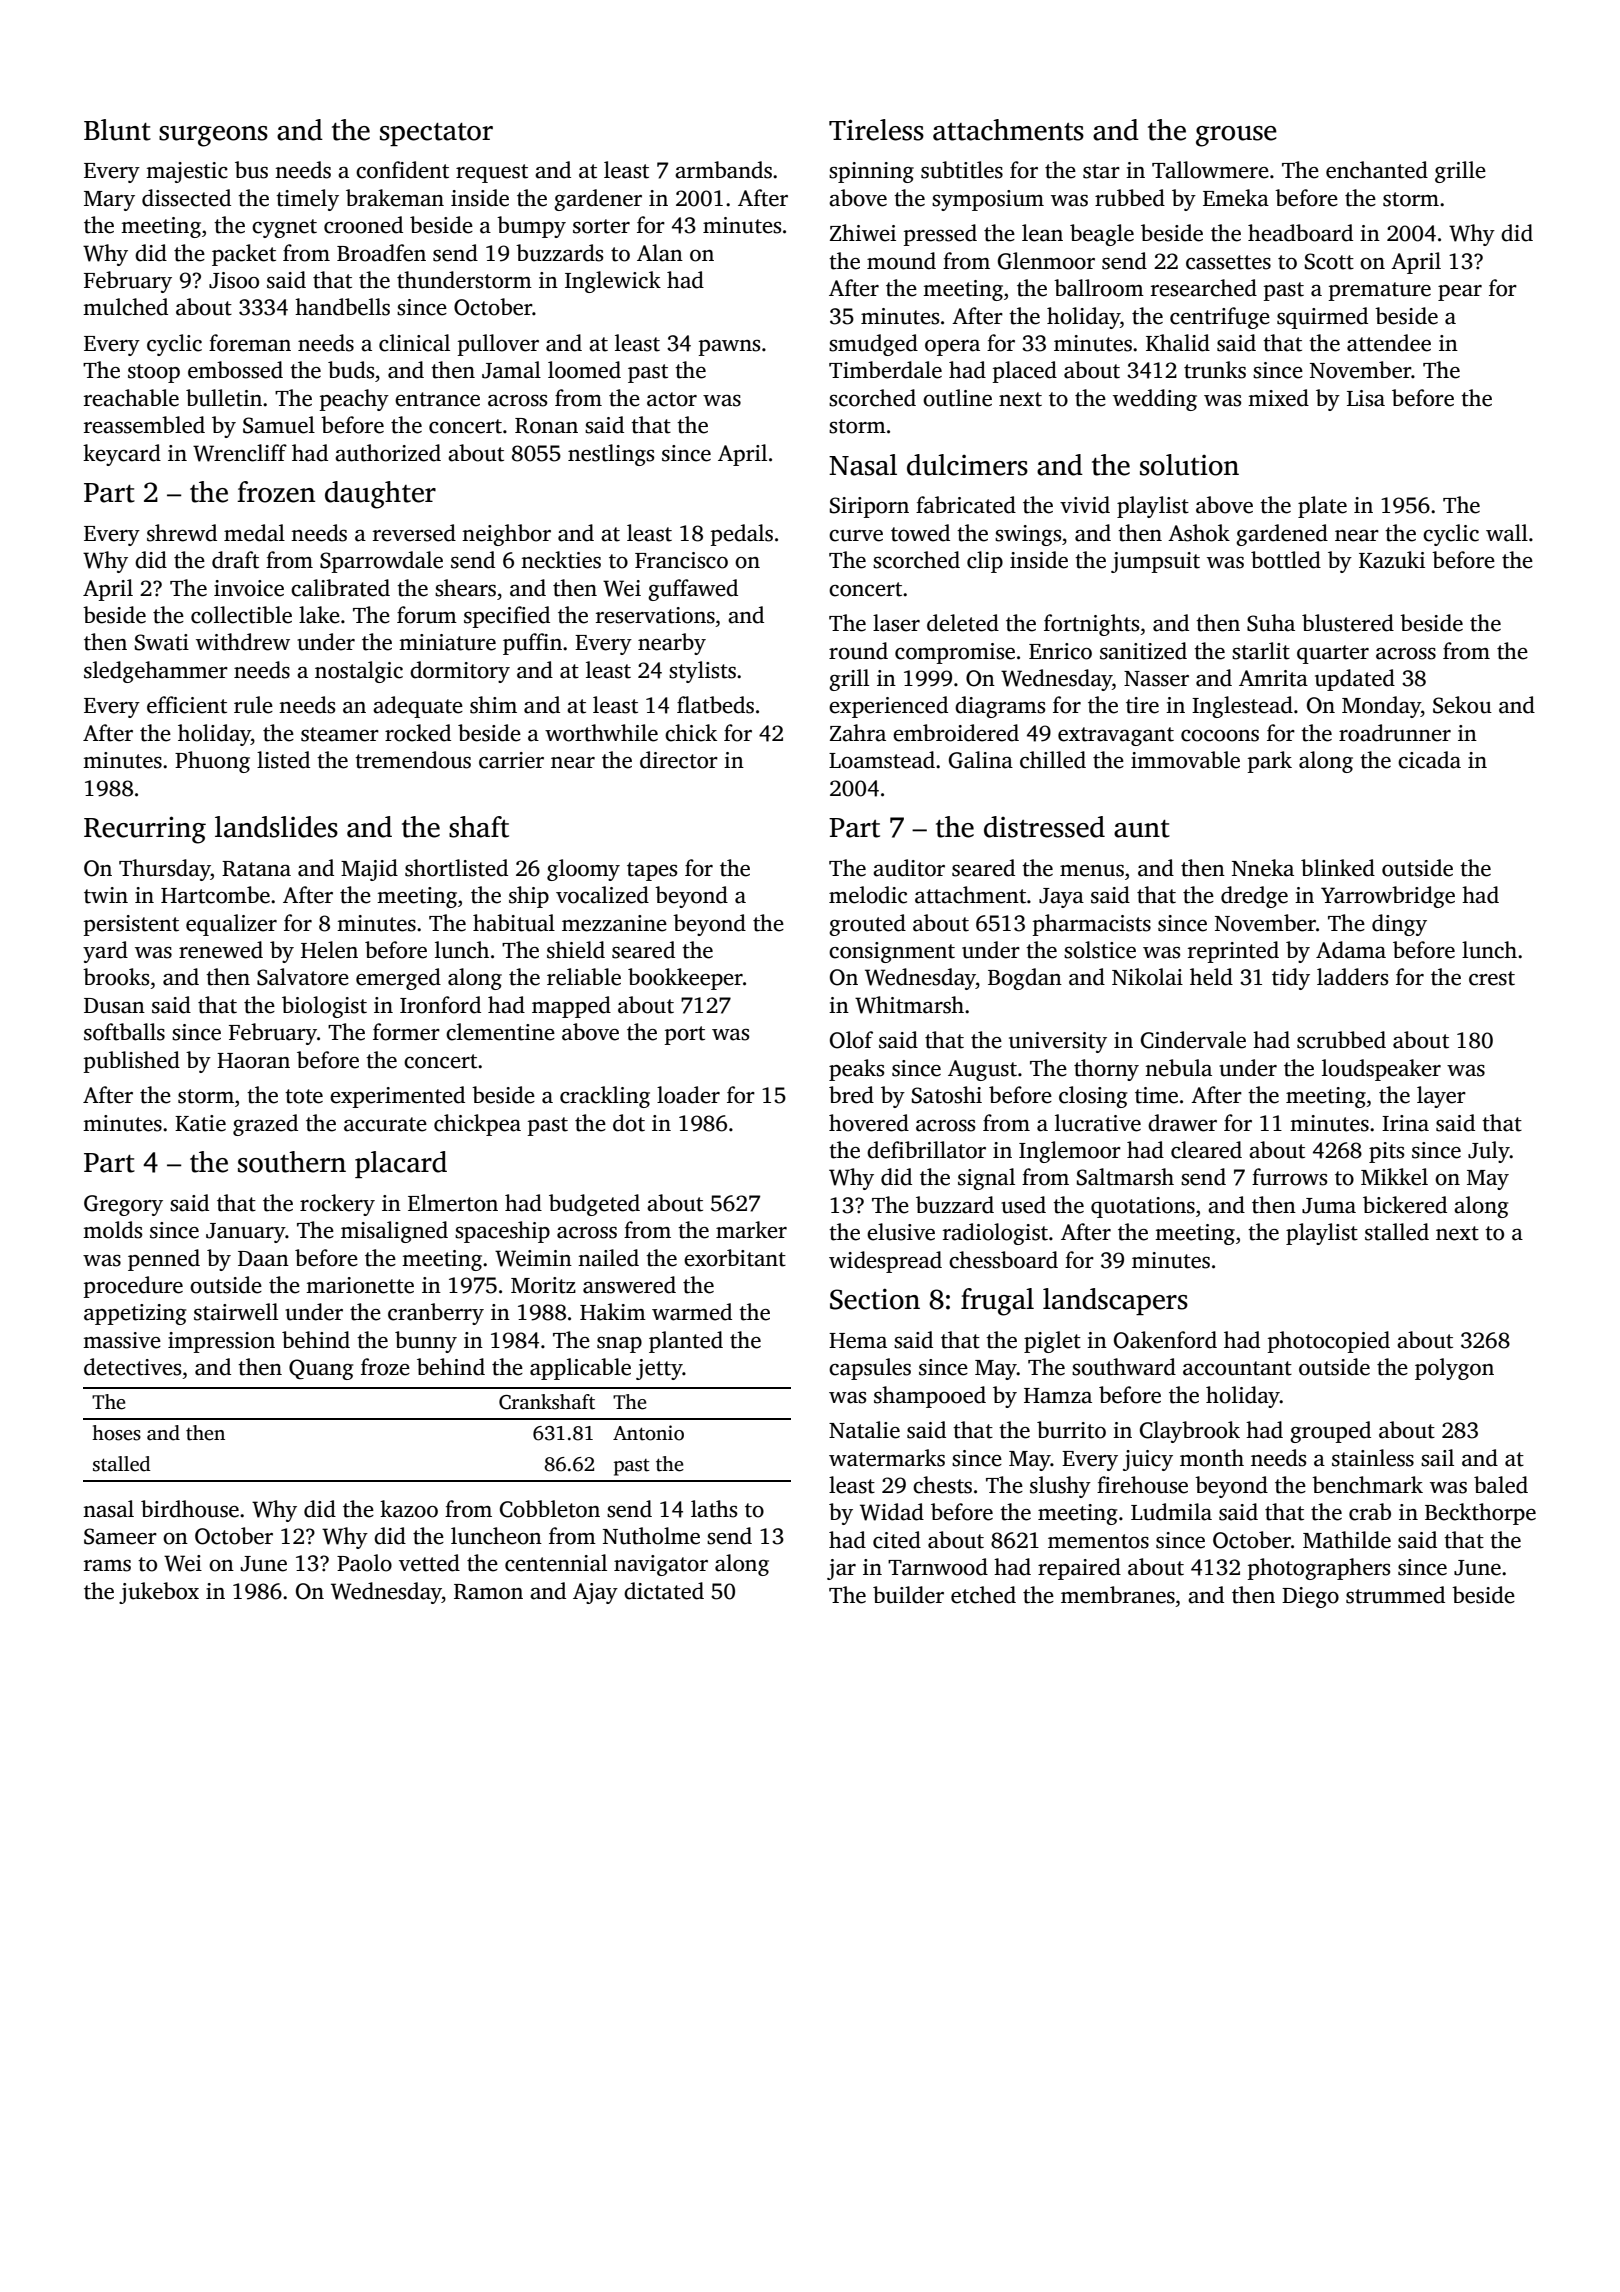 This image has height=2292, width=1620. Describe the element at coordinates (1366, 398) in the image. I see `Lisa` at that location.
